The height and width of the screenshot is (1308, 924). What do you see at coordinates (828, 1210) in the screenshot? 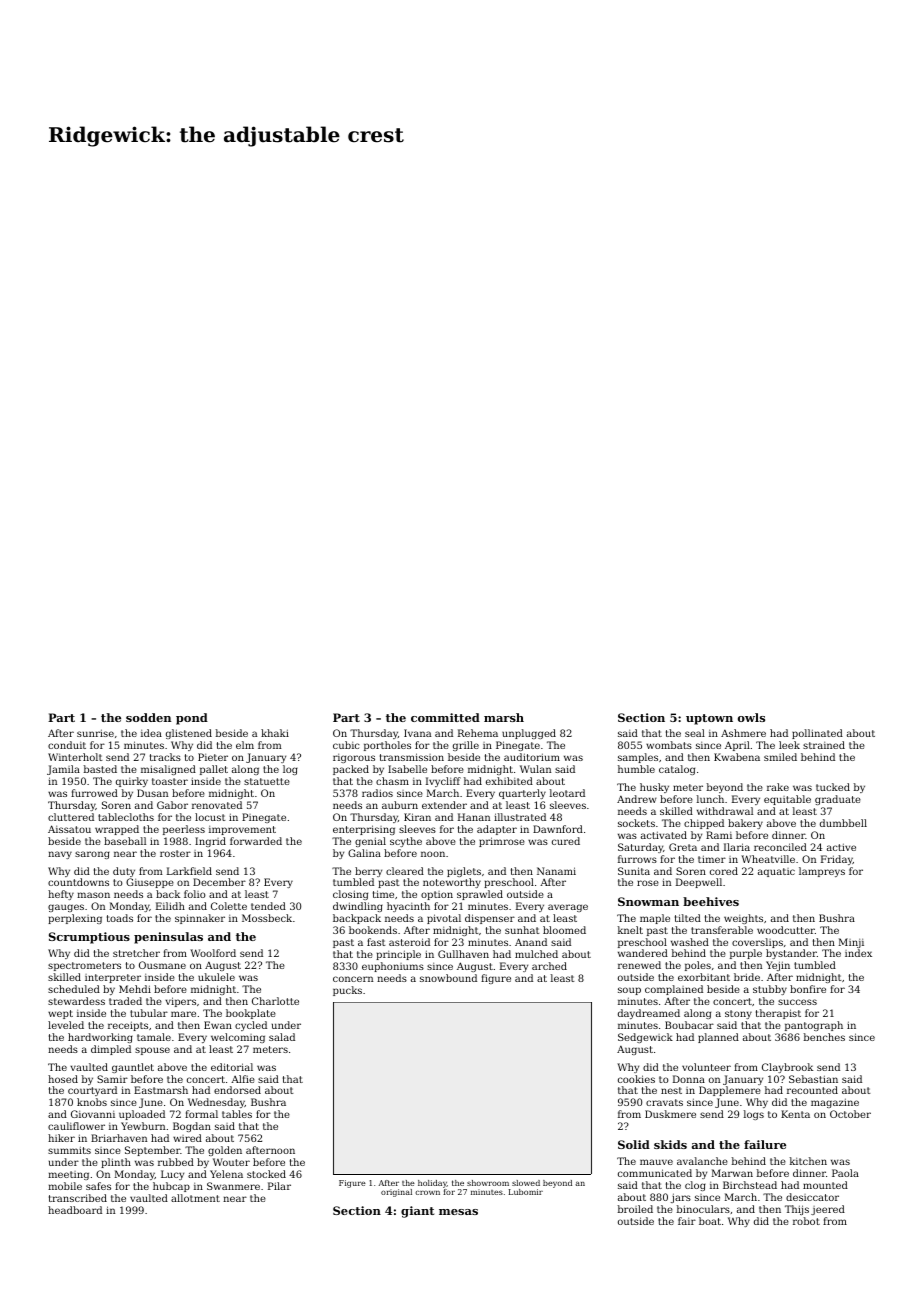
I see `jeered` at bounding box center [828, 1210].
